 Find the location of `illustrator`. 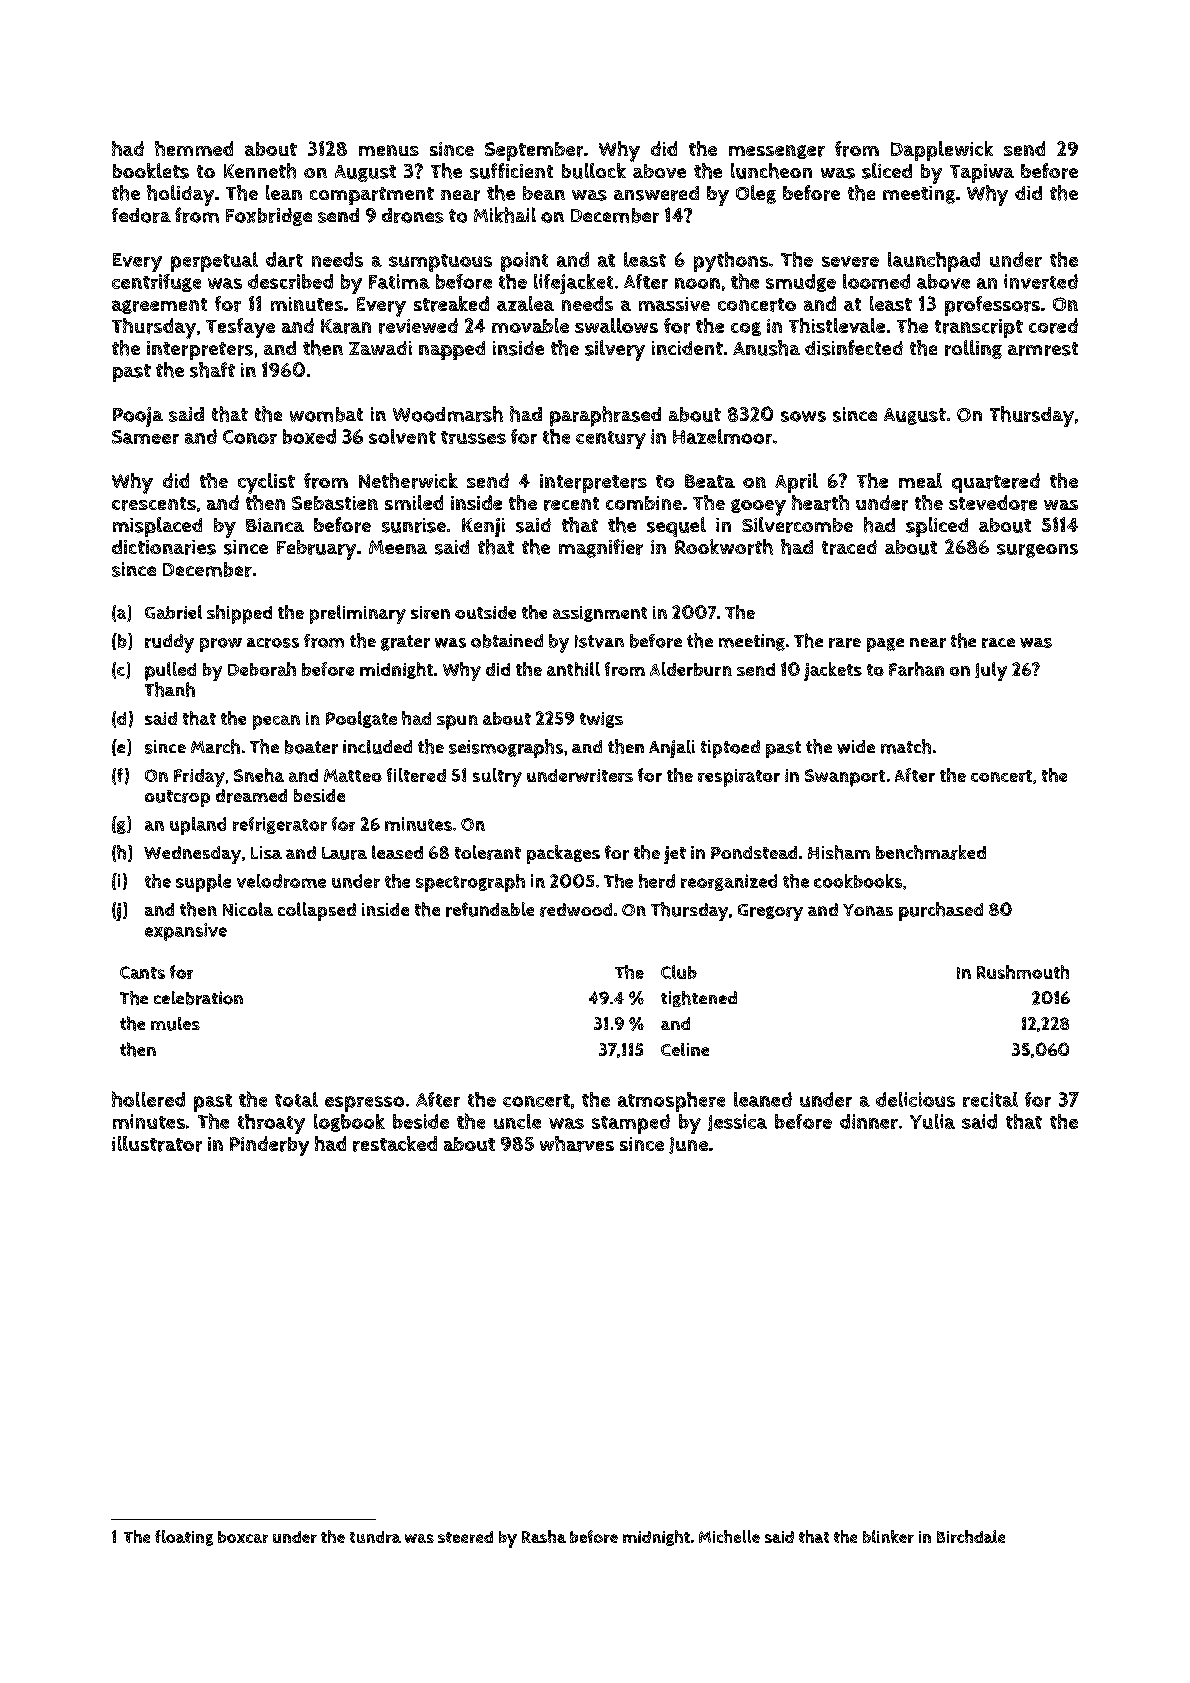

illustrator is located at coordinates (157, 1144).
